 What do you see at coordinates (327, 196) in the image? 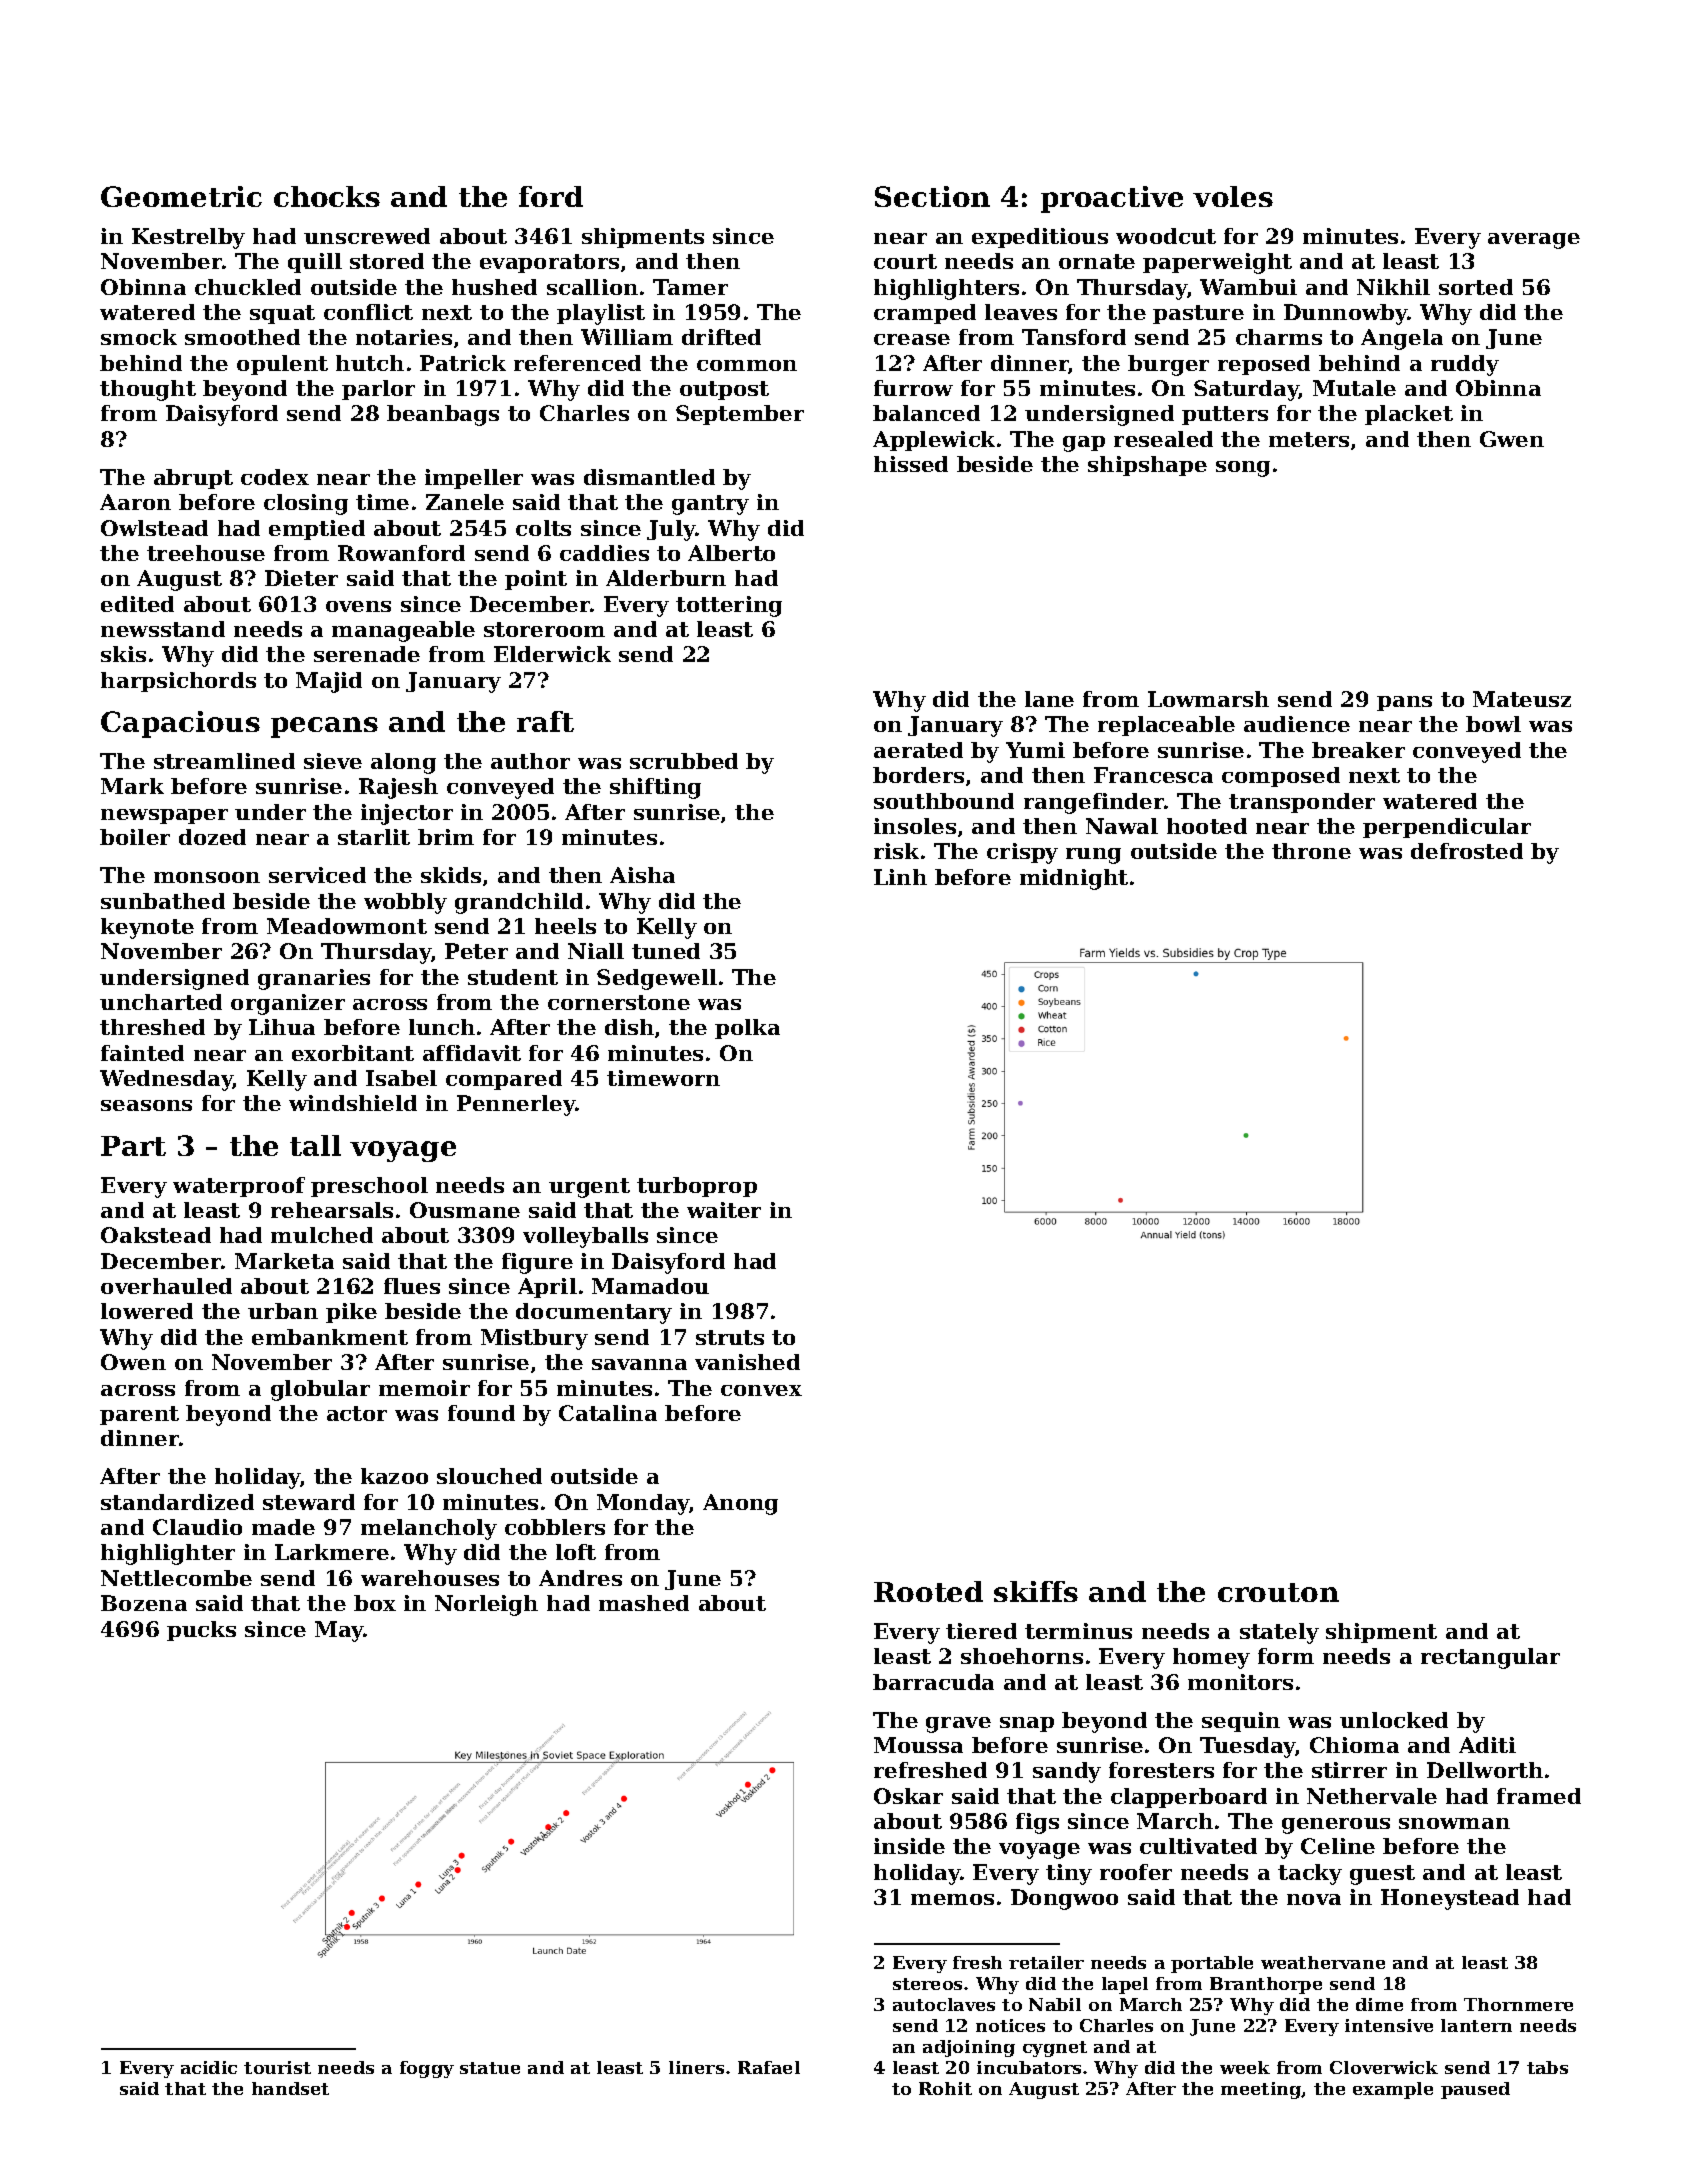
I see `chocks` at bounding box center [327, 196].
